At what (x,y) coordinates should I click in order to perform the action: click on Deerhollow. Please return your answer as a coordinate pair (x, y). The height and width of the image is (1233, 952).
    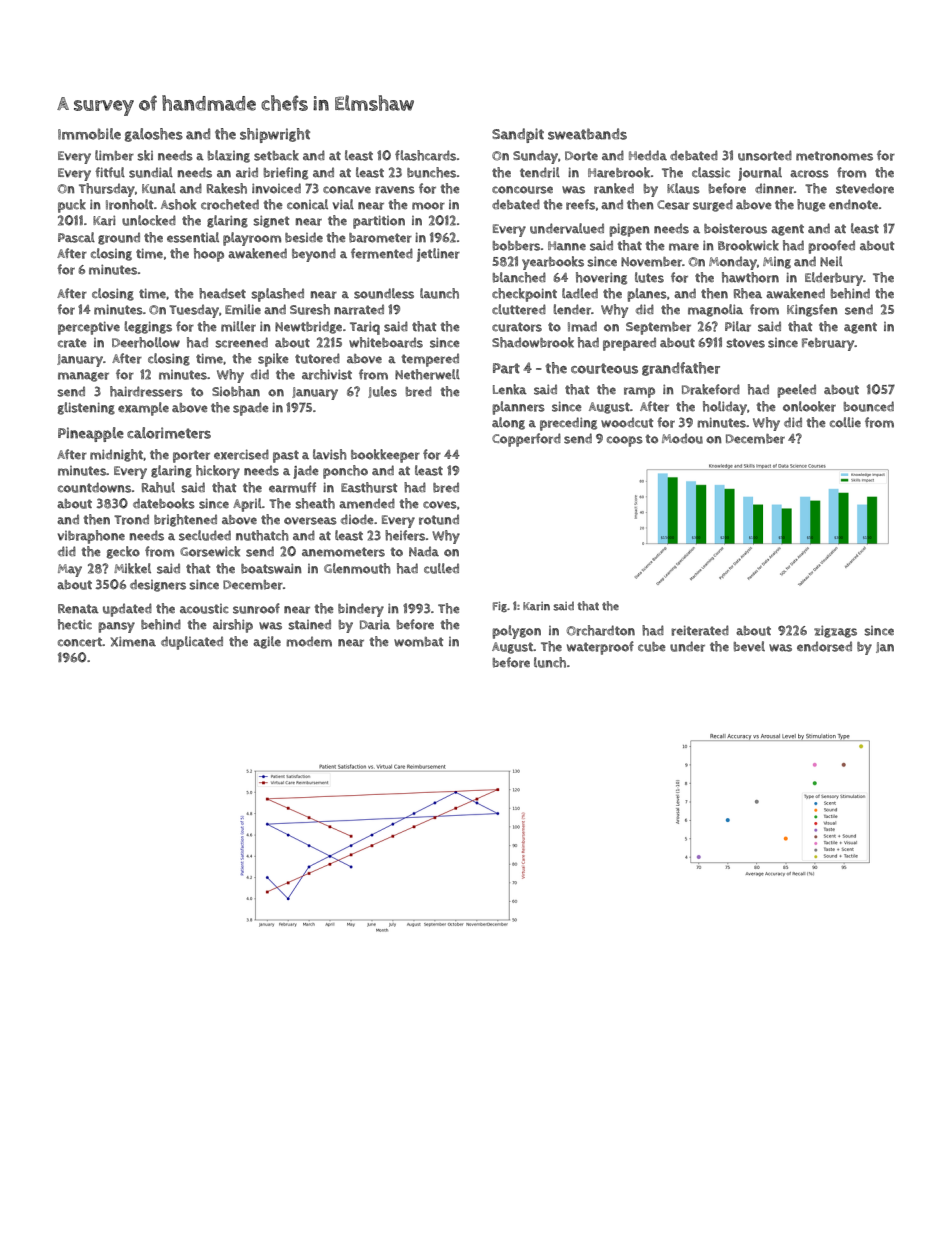
    Looking at the image, I should click on (146, 342).
